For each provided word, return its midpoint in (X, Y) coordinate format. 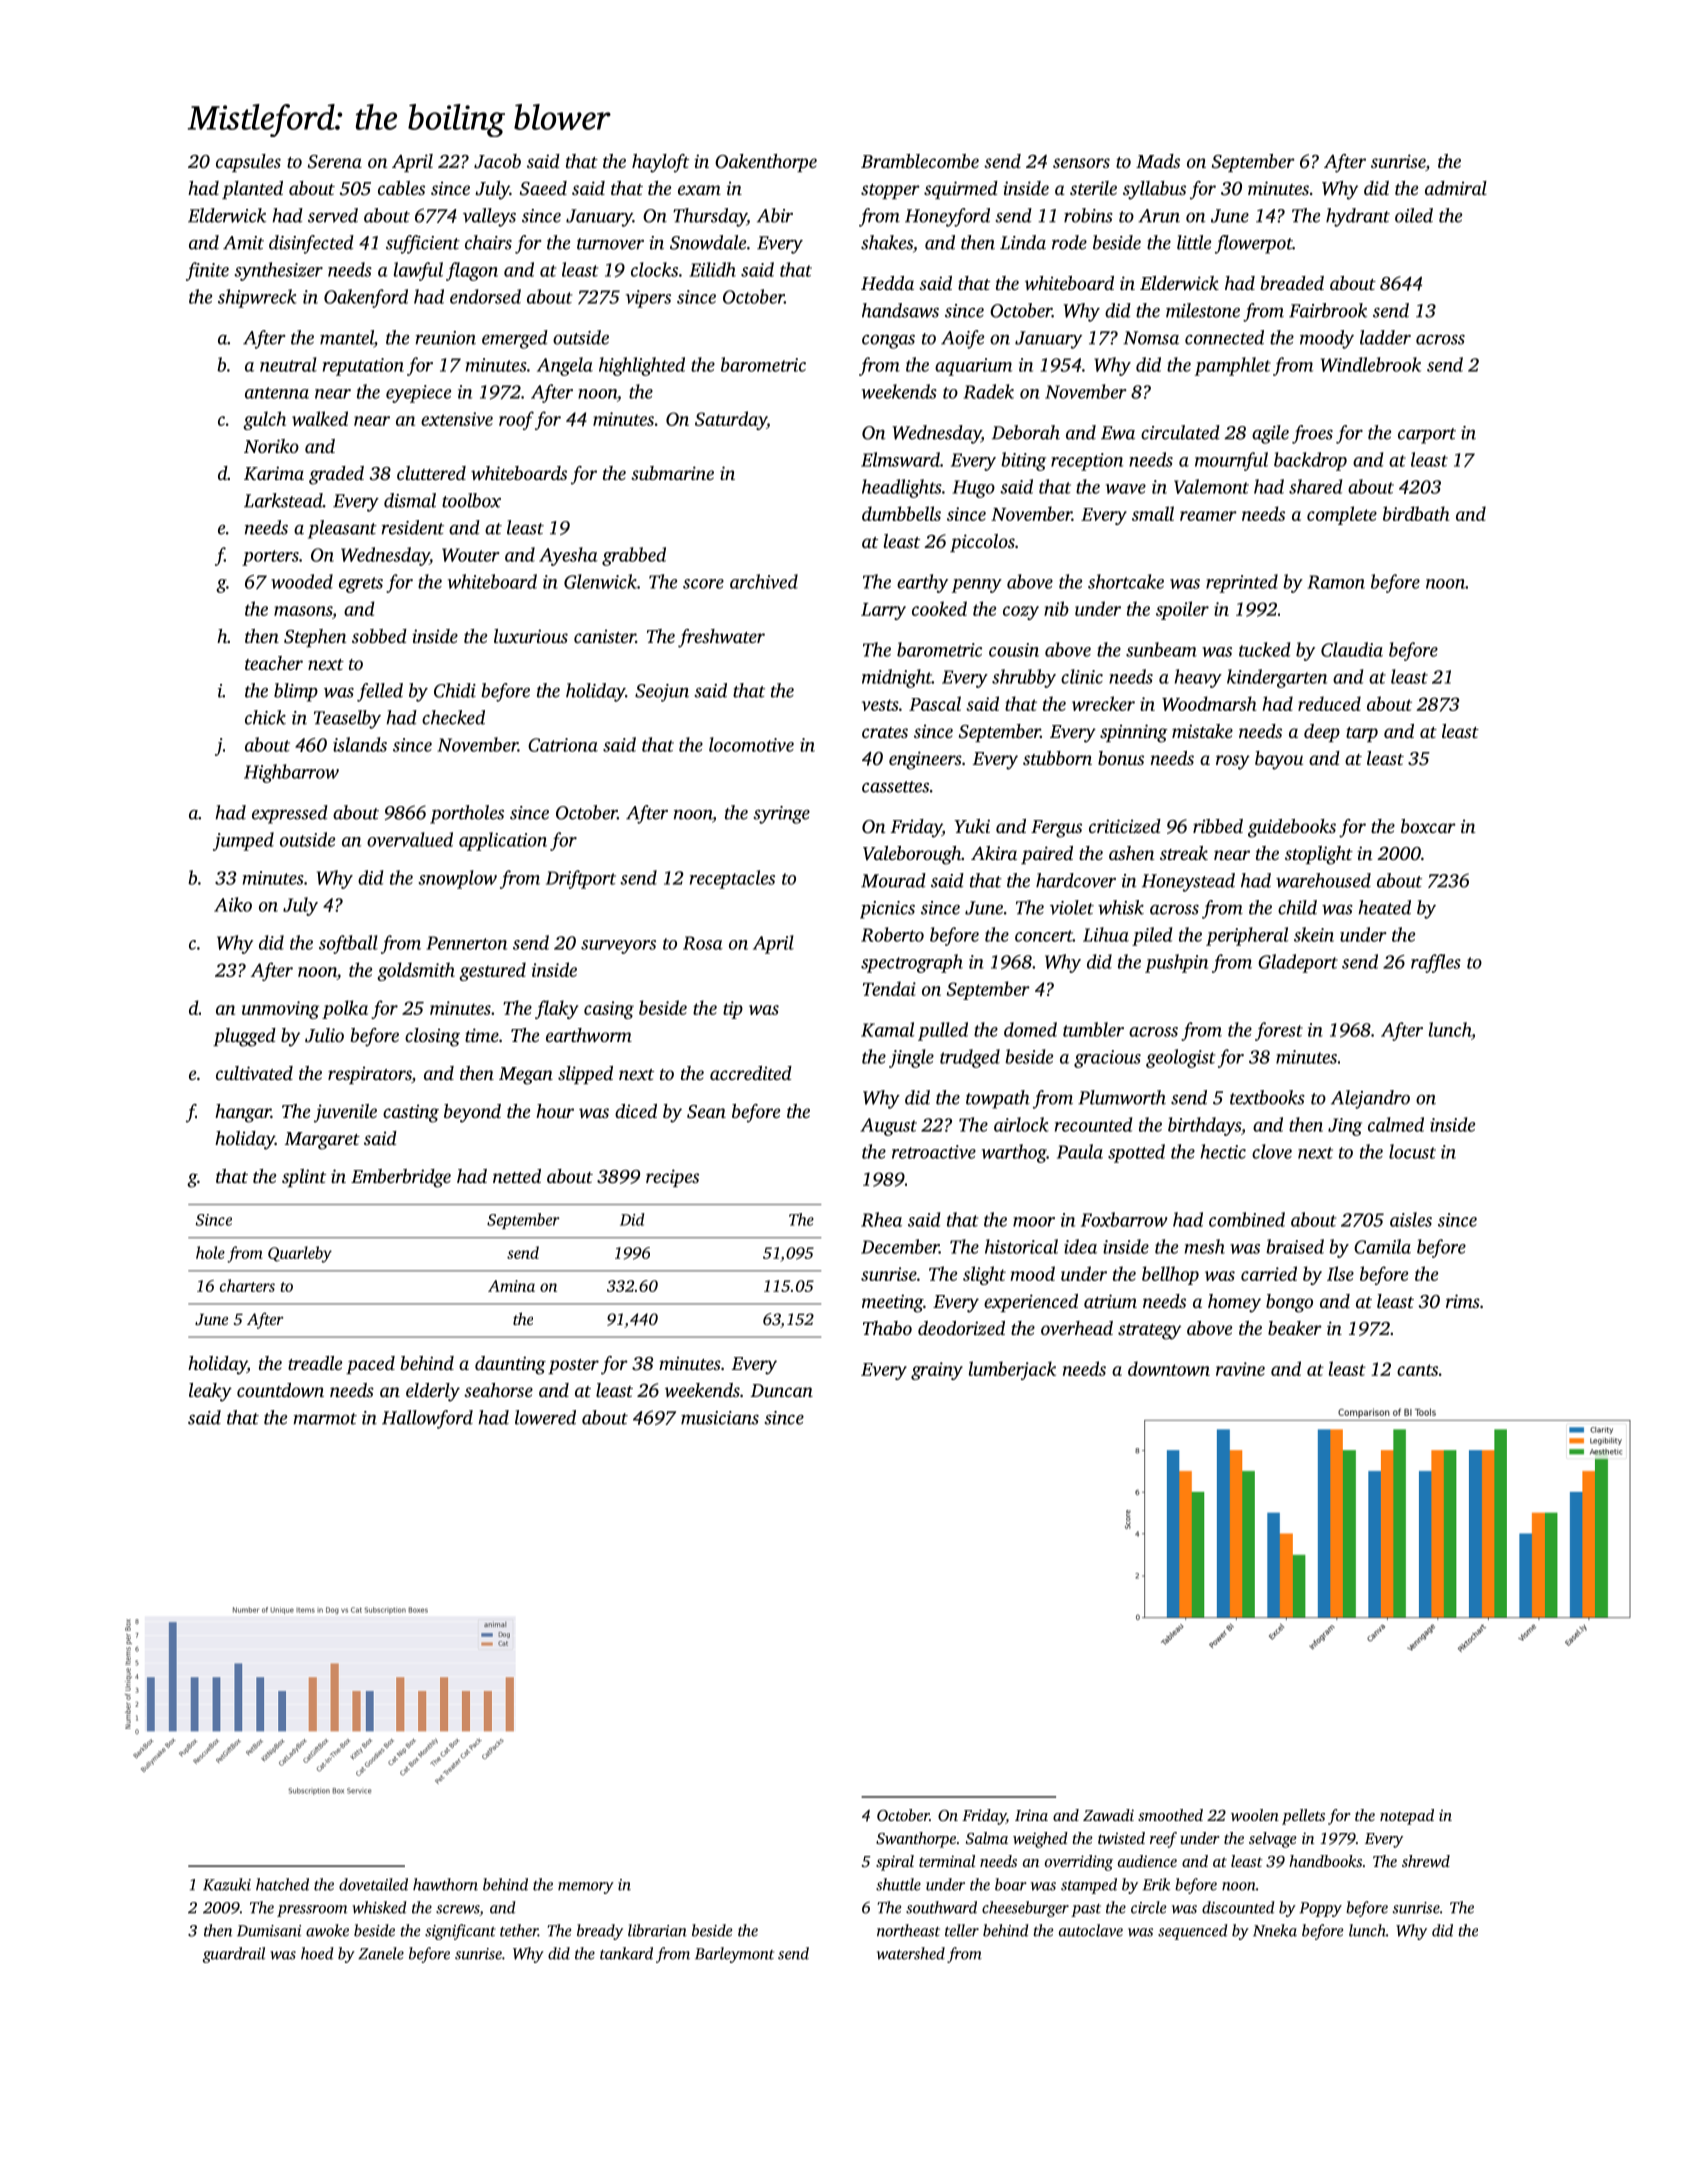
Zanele (381, 1953)
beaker (1295, 1328)
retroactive (934, 1152)
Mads (1158, 161)
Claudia (1352, 649)
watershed (911, 1953)
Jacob (497, 161)
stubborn (1057, 758)
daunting (510, 1365)
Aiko (233, 904)
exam (699, 190)
